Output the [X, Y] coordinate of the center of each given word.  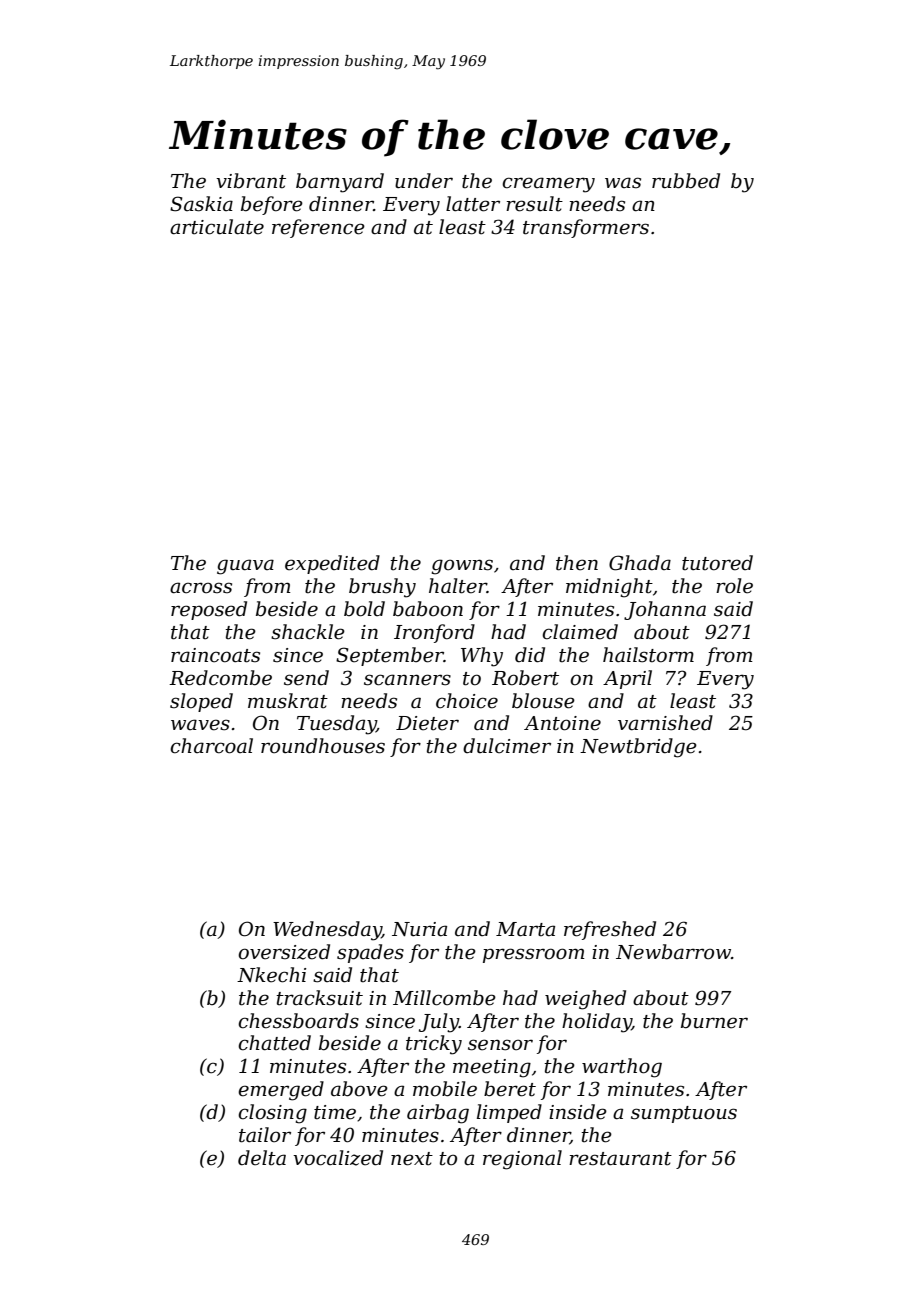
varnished [665, 723]
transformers [586, 228]
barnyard [340, 183]
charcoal [211, 746]
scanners [407, 680]
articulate [217, 227]
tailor [265, 1135]
